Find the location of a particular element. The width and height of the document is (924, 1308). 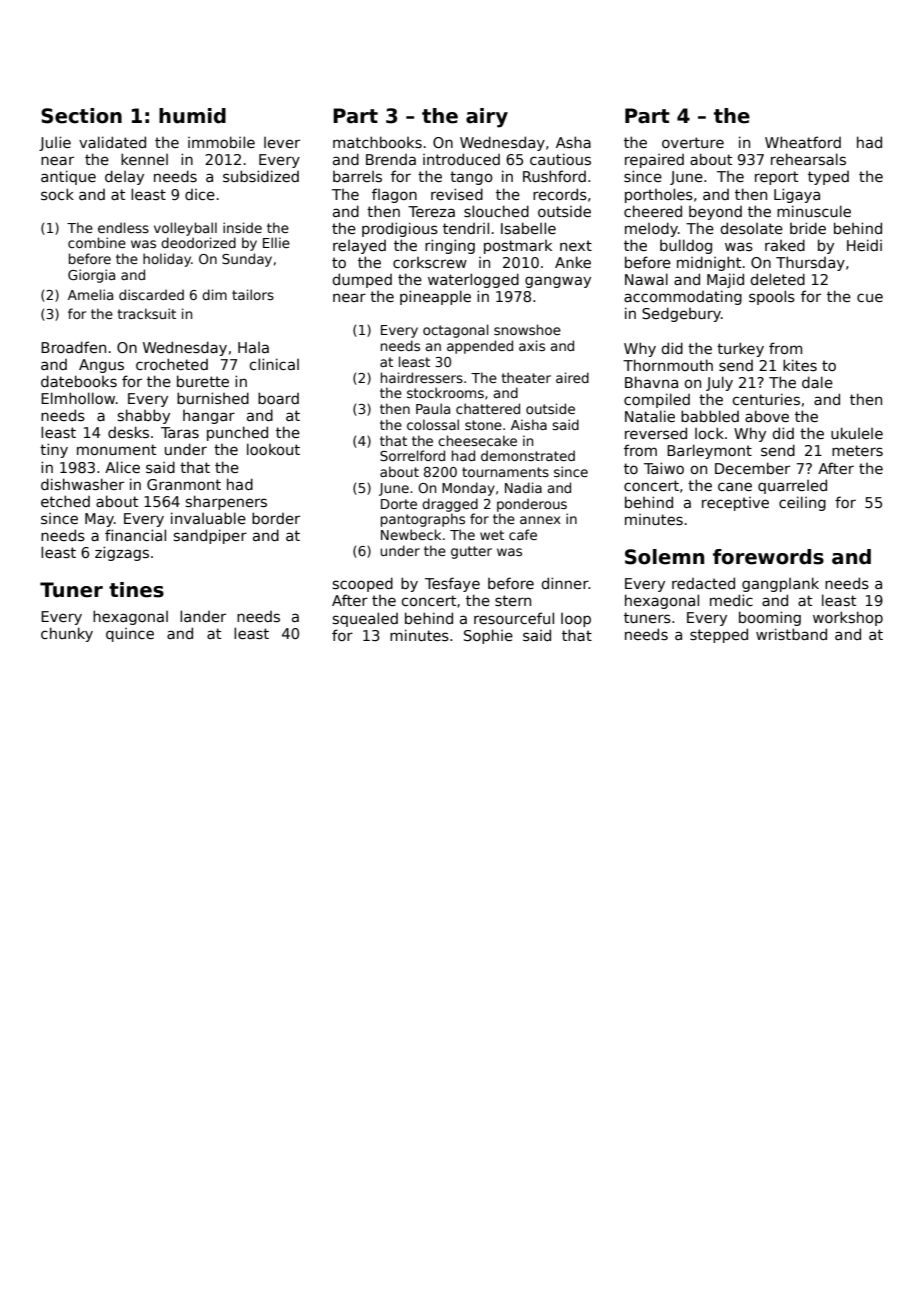

burnished is located at coordinates (213, 398).
